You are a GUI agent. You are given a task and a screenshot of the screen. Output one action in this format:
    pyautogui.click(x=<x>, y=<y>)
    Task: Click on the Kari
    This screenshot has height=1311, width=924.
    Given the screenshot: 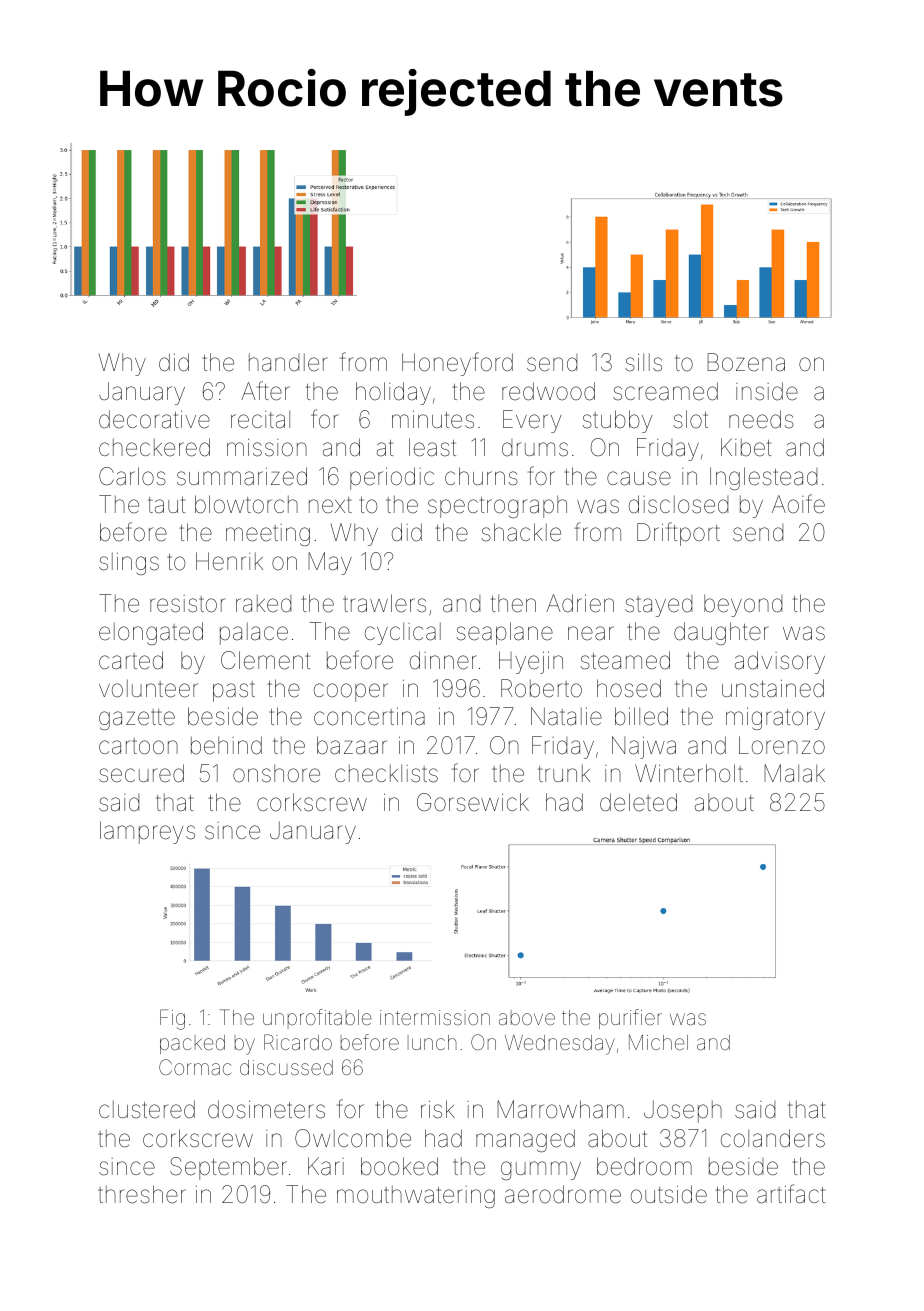 What is the action you would take?
    pyautogui.click(x=326, y=1166)
